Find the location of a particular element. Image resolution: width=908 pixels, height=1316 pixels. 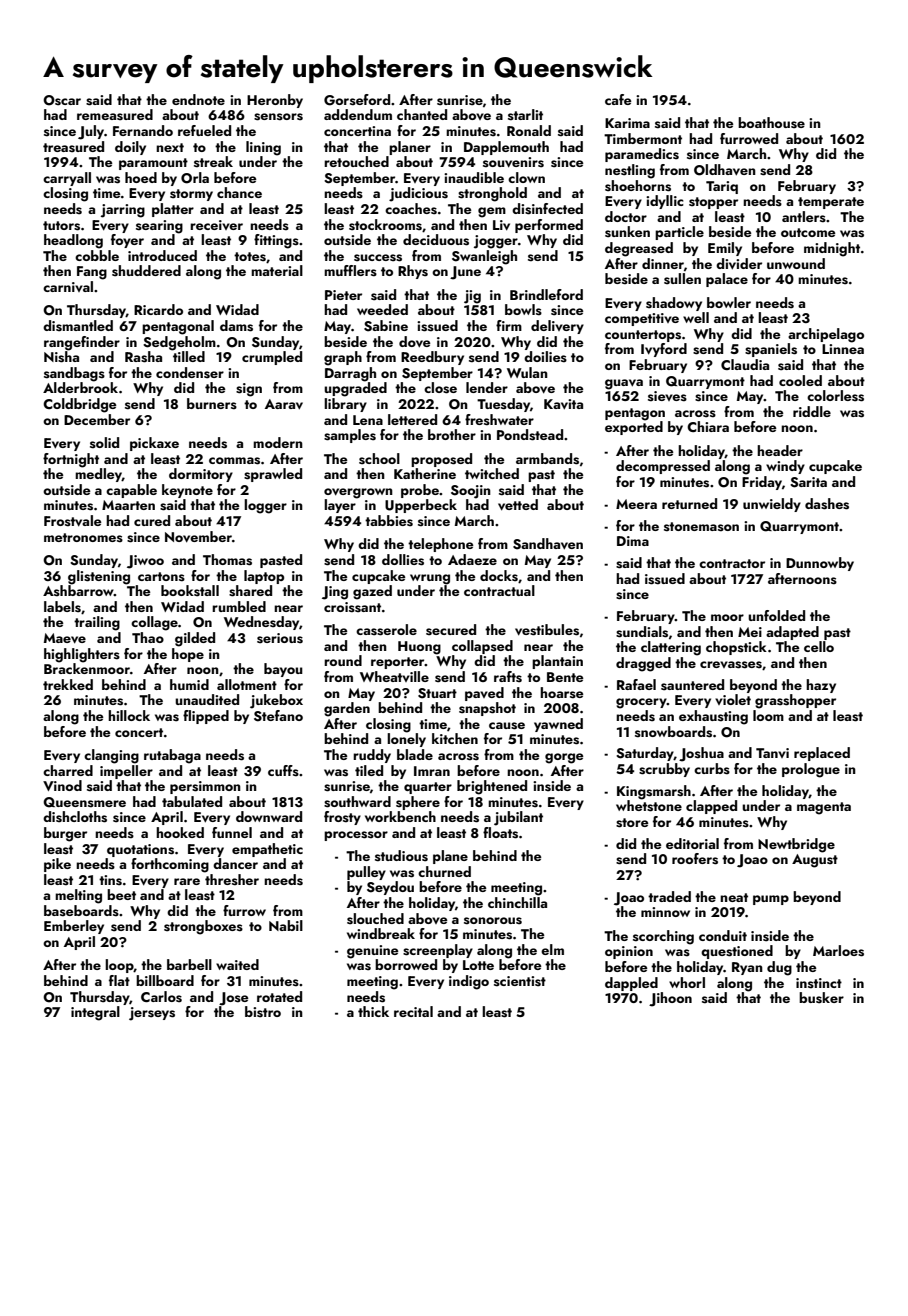

cafe is located at coordinates (618, 99).
